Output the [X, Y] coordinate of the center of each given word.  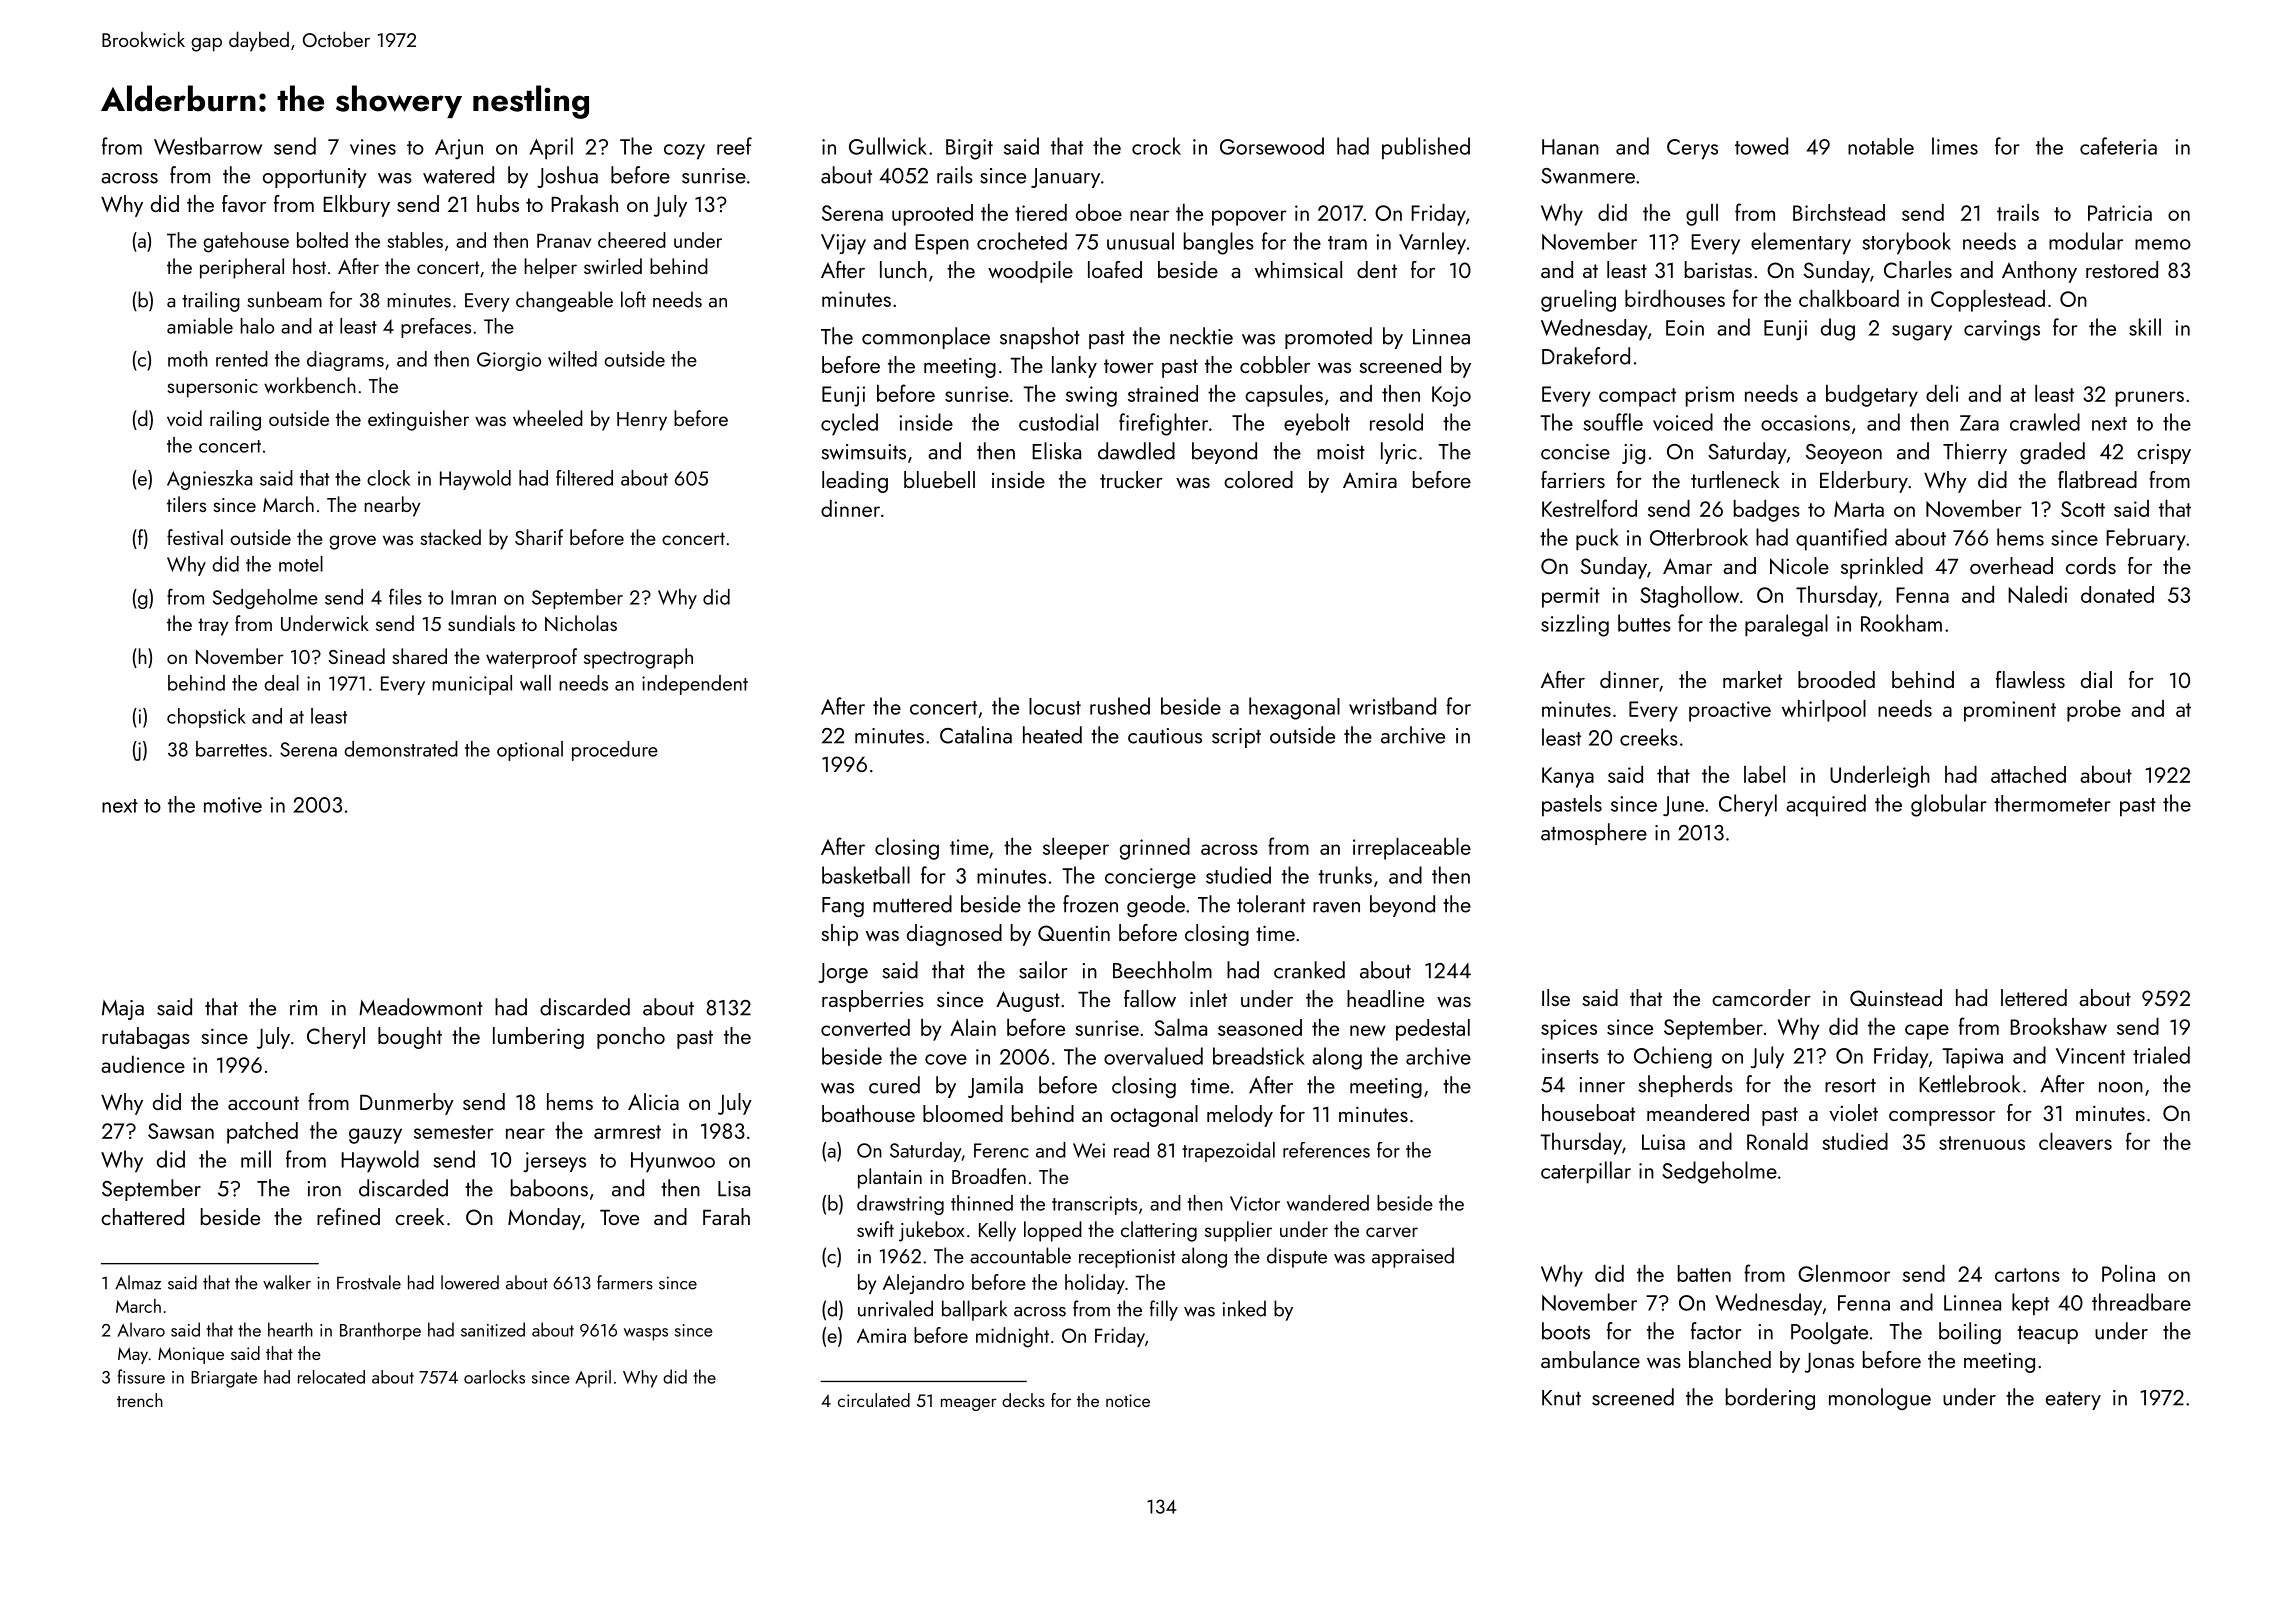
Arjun [459, 149]
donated [2117, 594]
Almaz [138, 1282]
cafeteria [2118, 146]
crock [1156, 146]
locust [1055, 706]
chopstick [206, 718]
